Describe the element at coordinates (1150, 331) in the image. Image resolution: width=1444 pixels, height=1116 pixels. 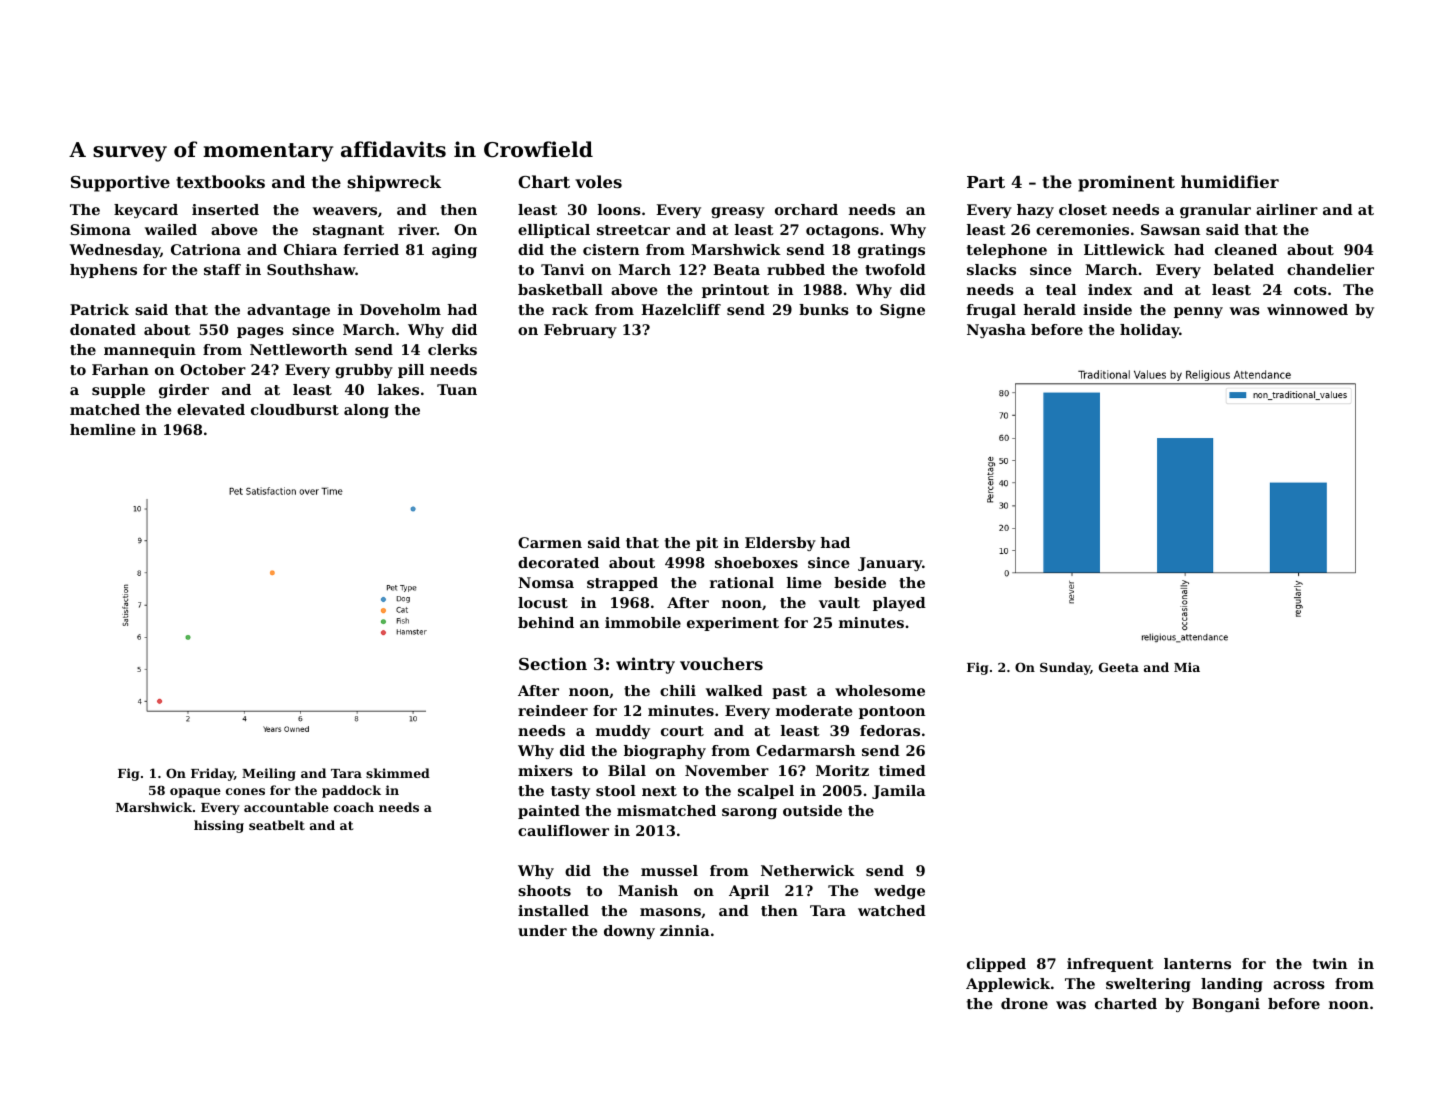
I see `holiday` at that location.
